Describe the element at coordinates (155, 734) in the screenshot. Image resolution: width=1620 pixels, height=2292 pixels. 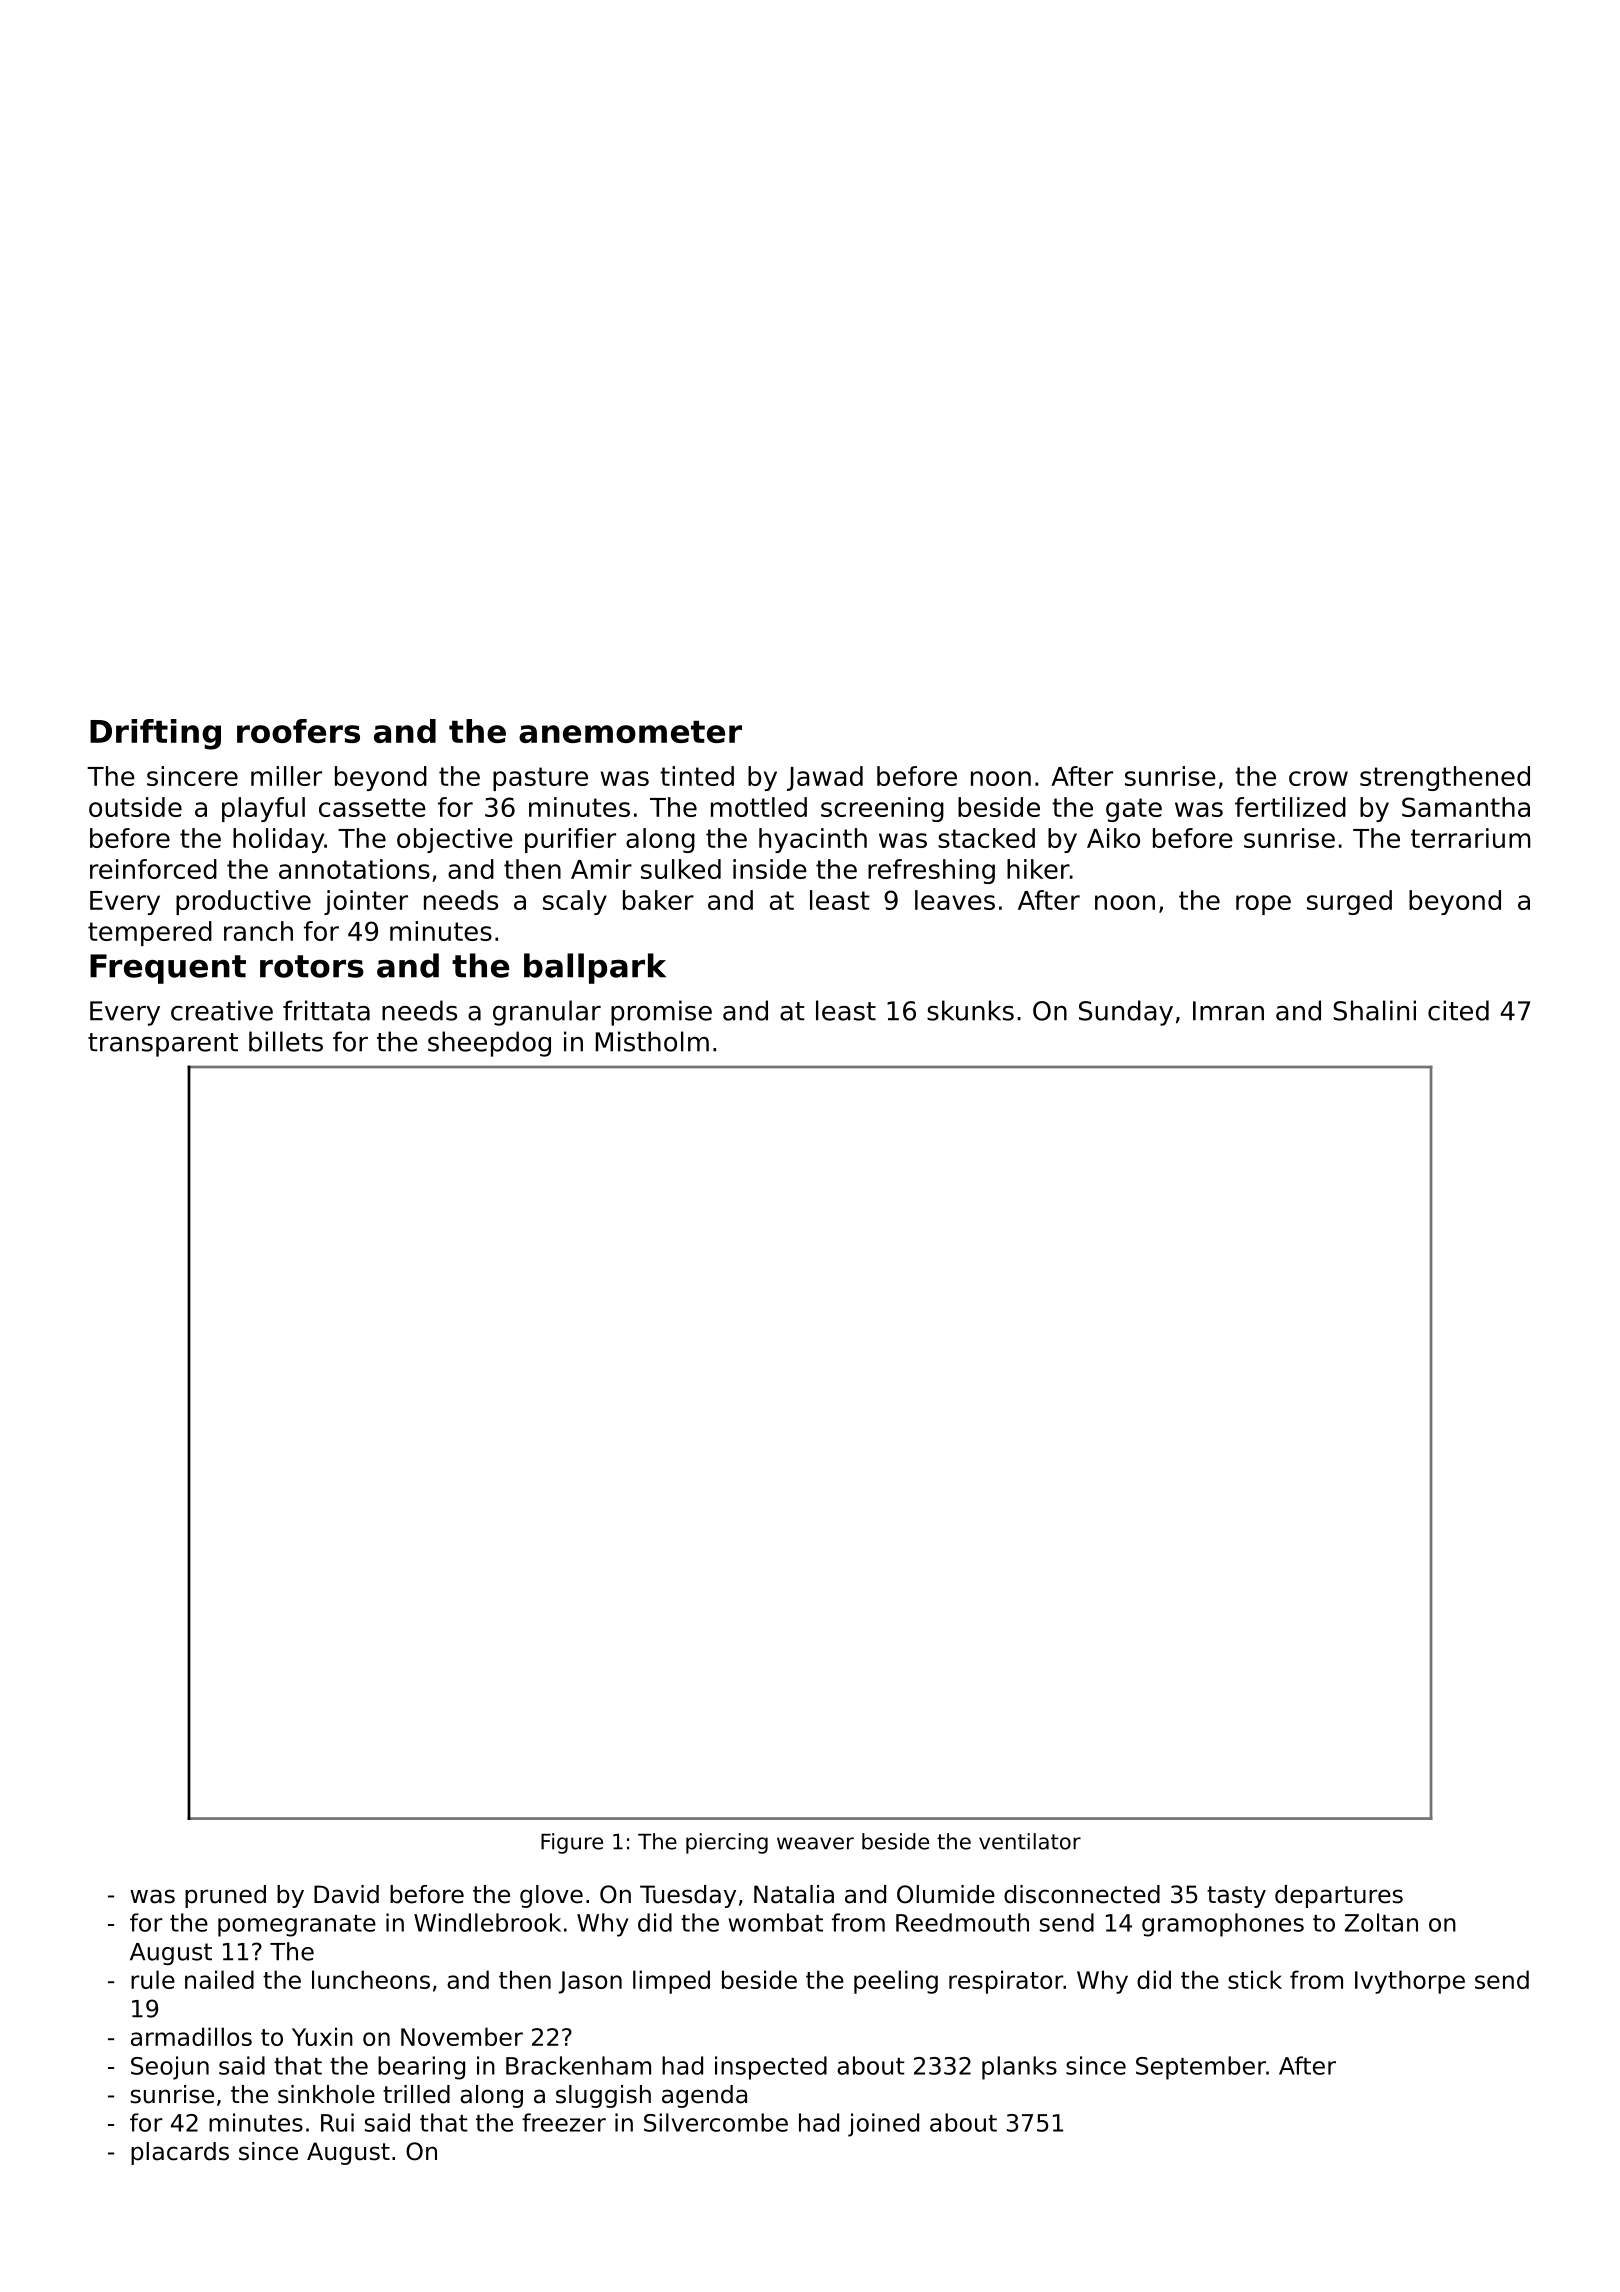
I see `Drifting` at that location.
